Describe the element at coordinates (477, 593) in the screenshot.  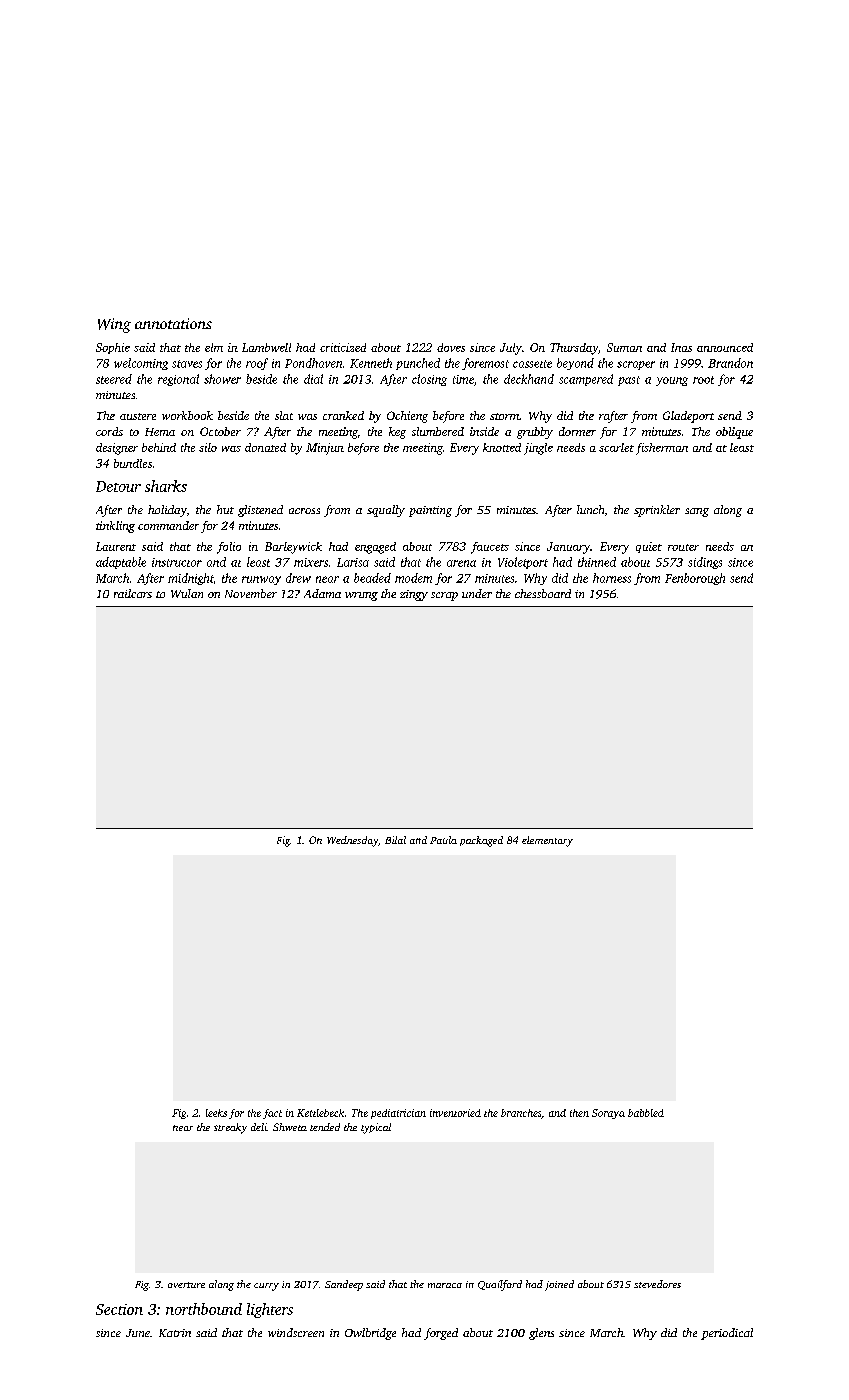
I see `under` at that location.
